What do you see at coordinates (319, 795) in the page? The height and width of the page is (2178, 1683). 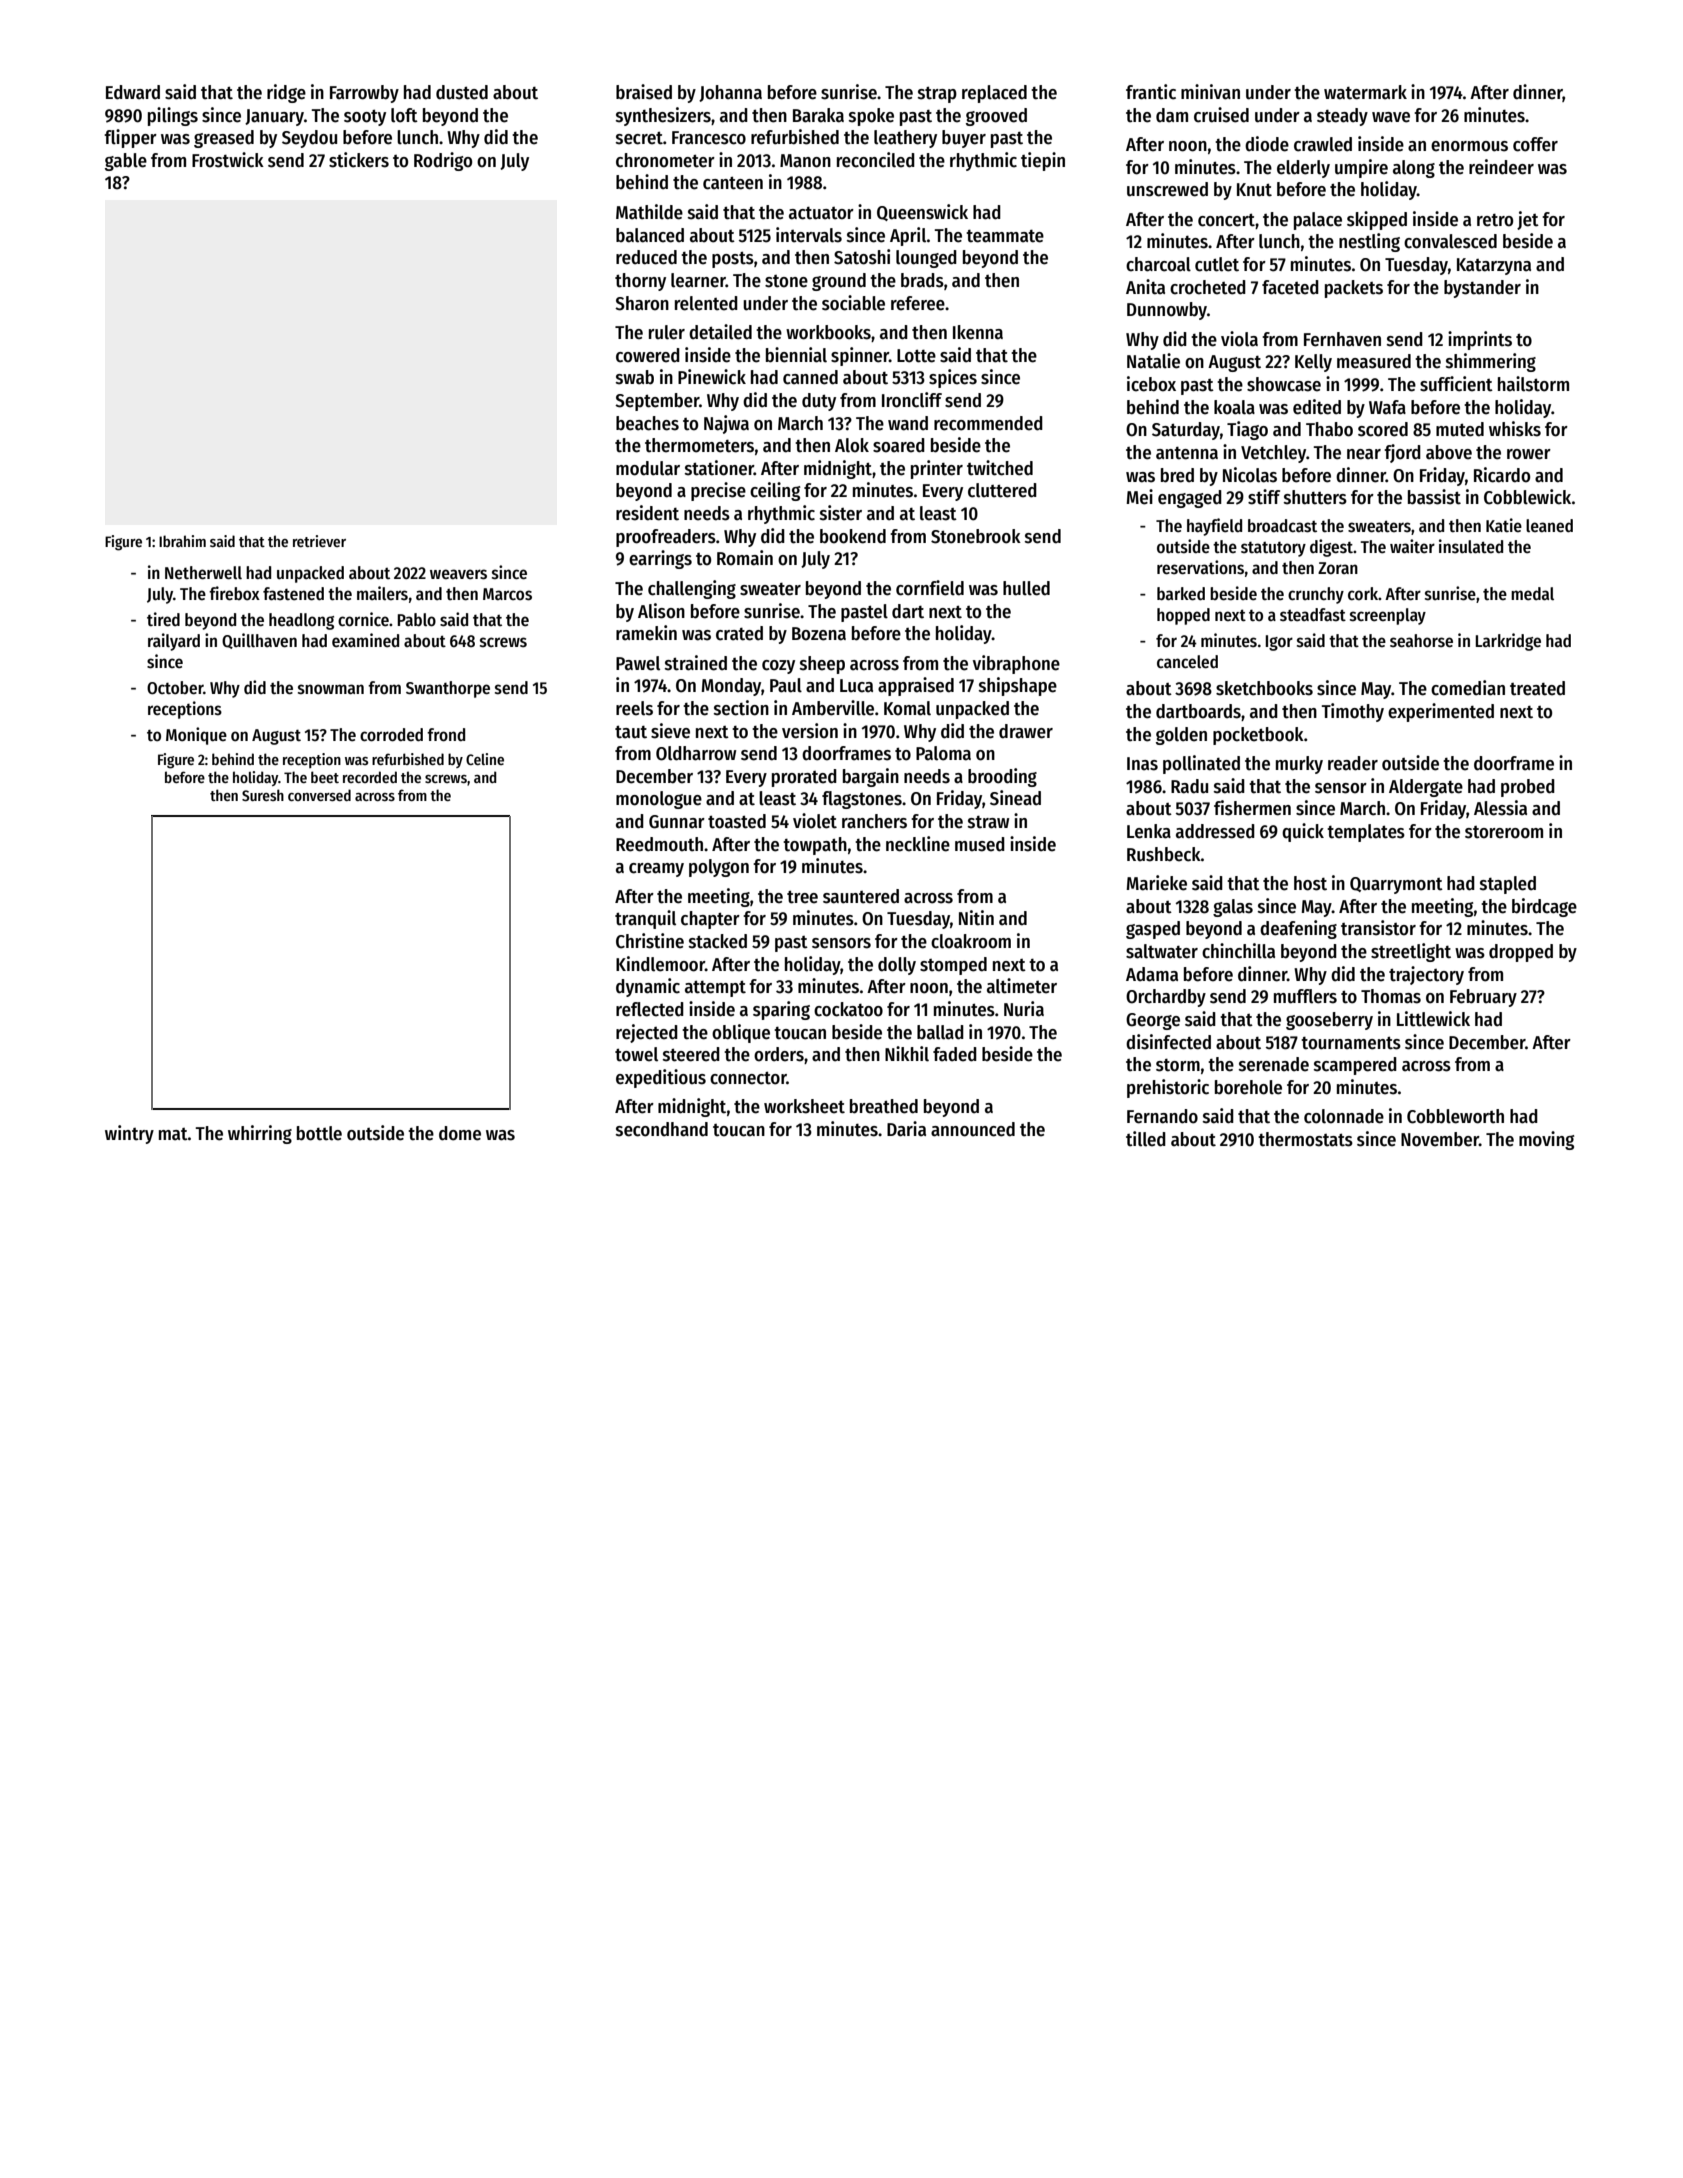 I see `conversed` at bounding box center [319, 795].
